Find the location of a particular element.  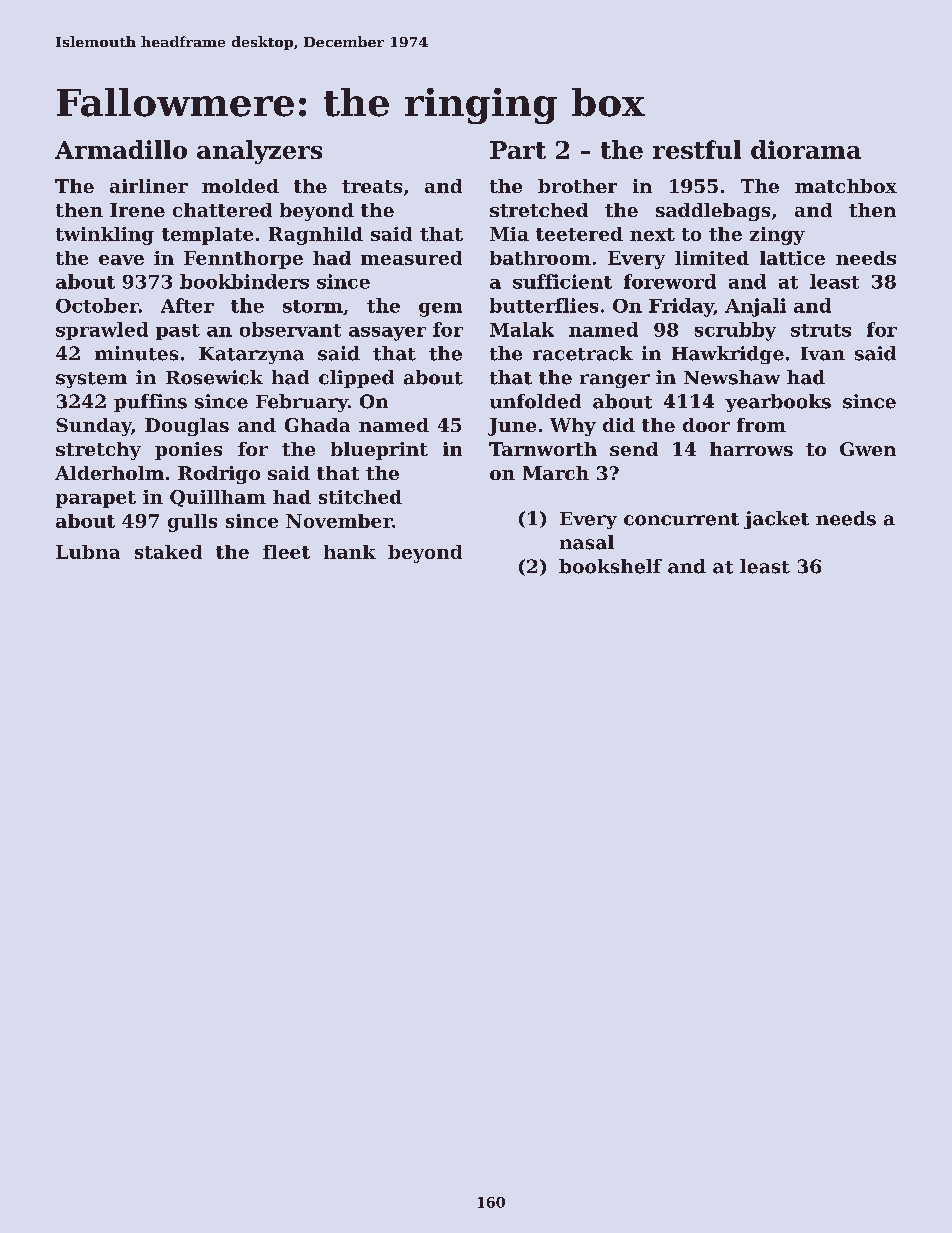

twinkling is located at coordinates (105, 236).
